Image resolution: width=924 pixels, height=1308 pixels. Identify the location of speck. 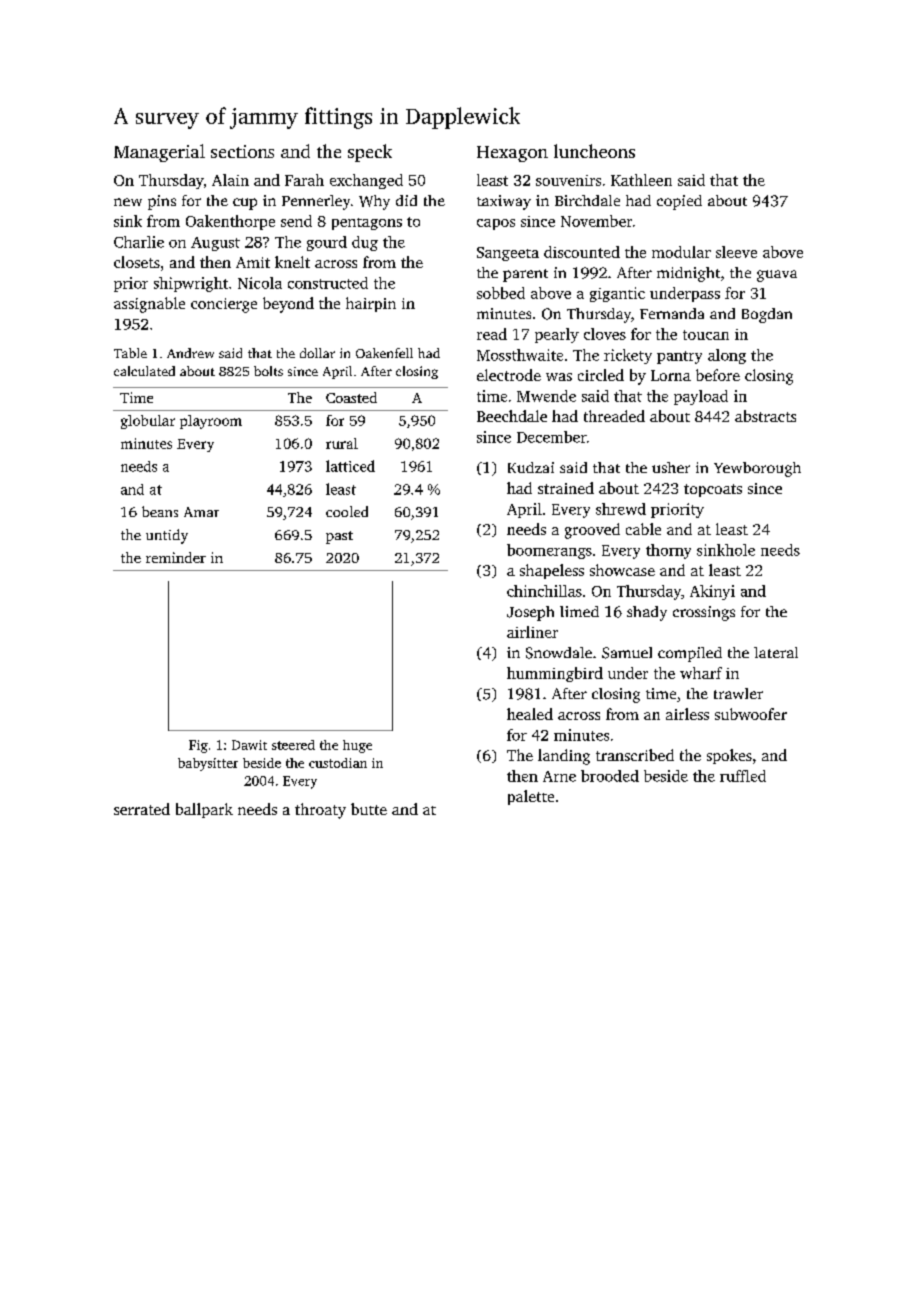
(370, 153).
